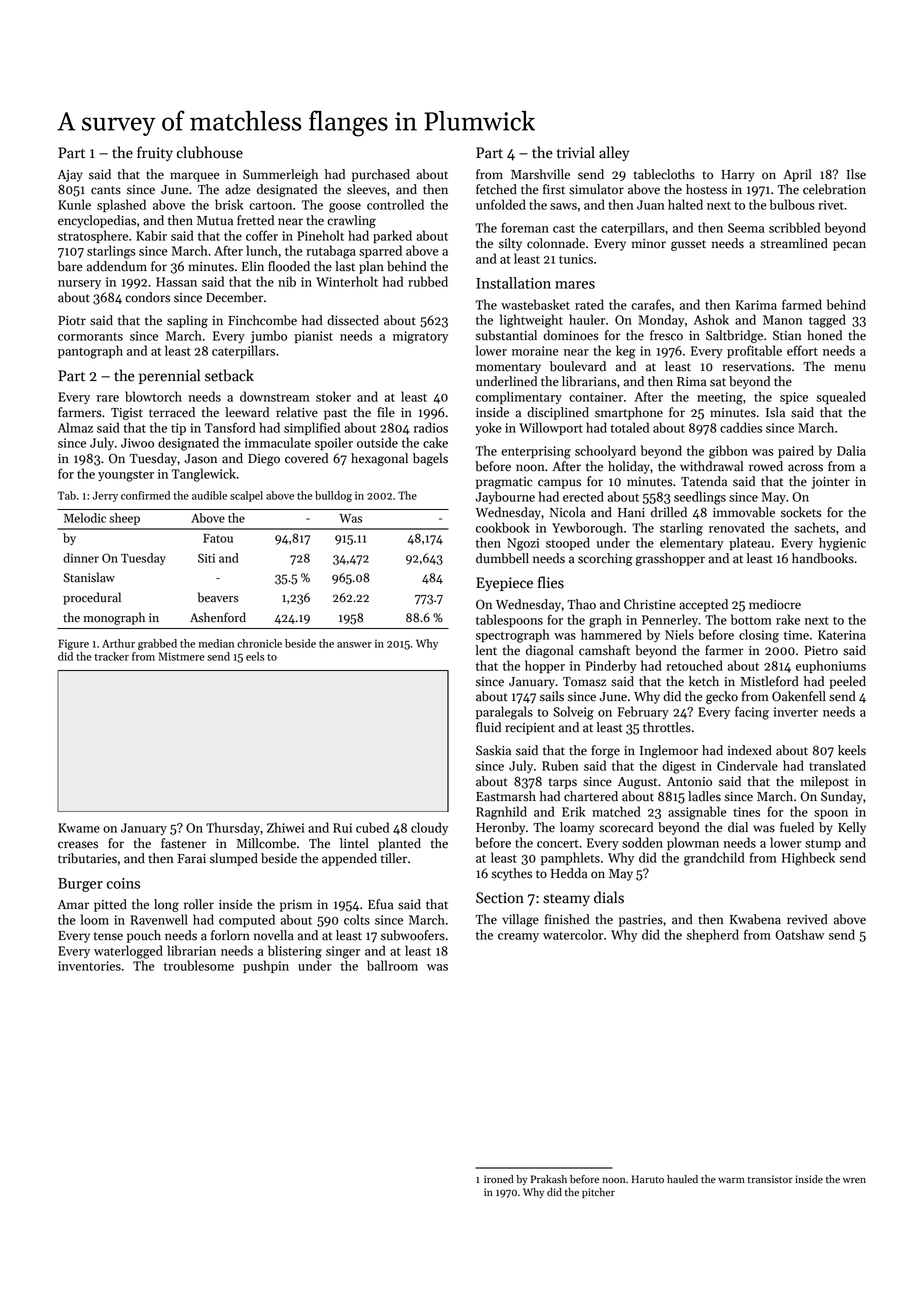  I want to click on Highbeck, so click(808, 859).
